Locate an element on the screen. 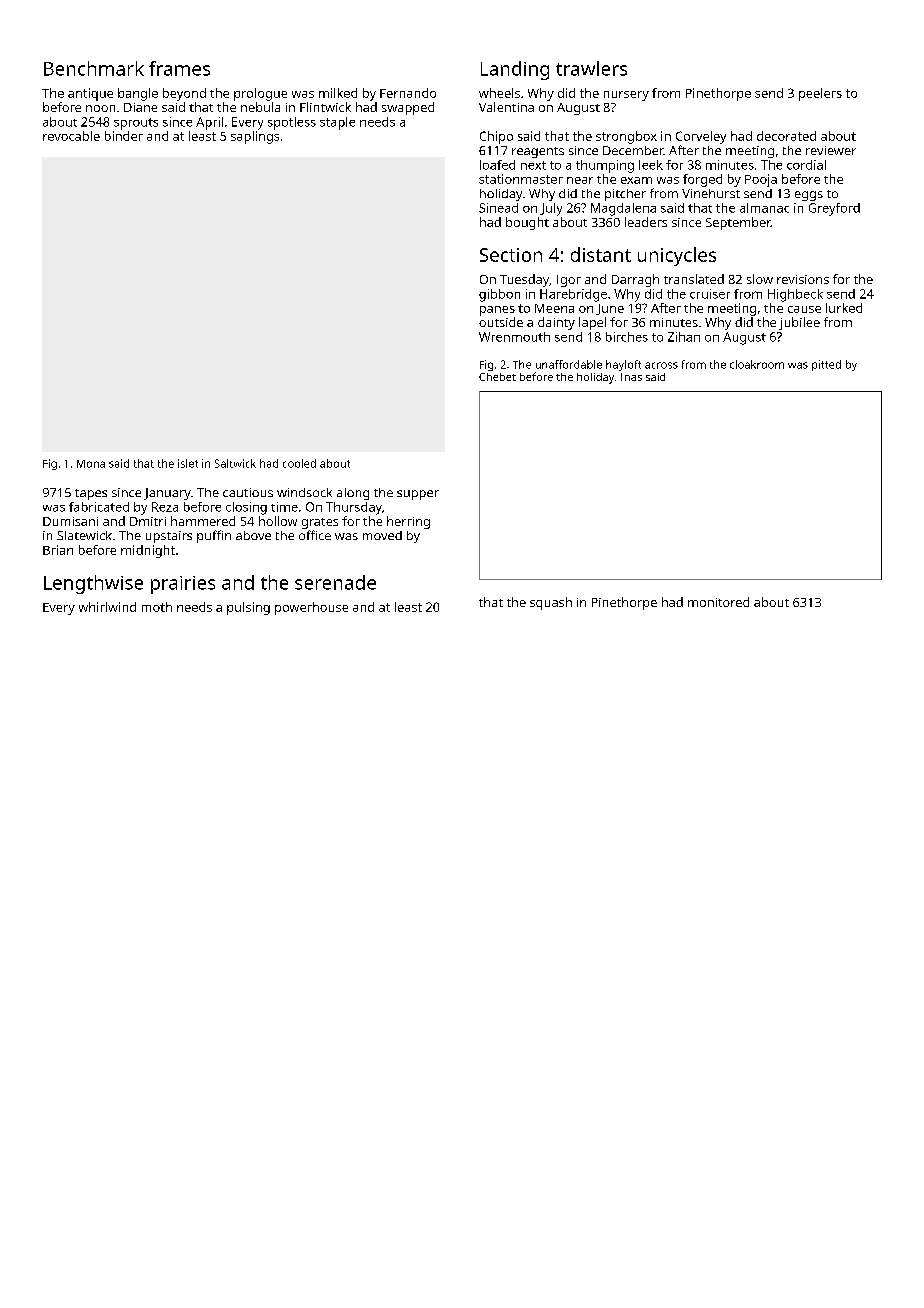 The image size is (924, 1308). milked is located at coordinates (338, 93).
